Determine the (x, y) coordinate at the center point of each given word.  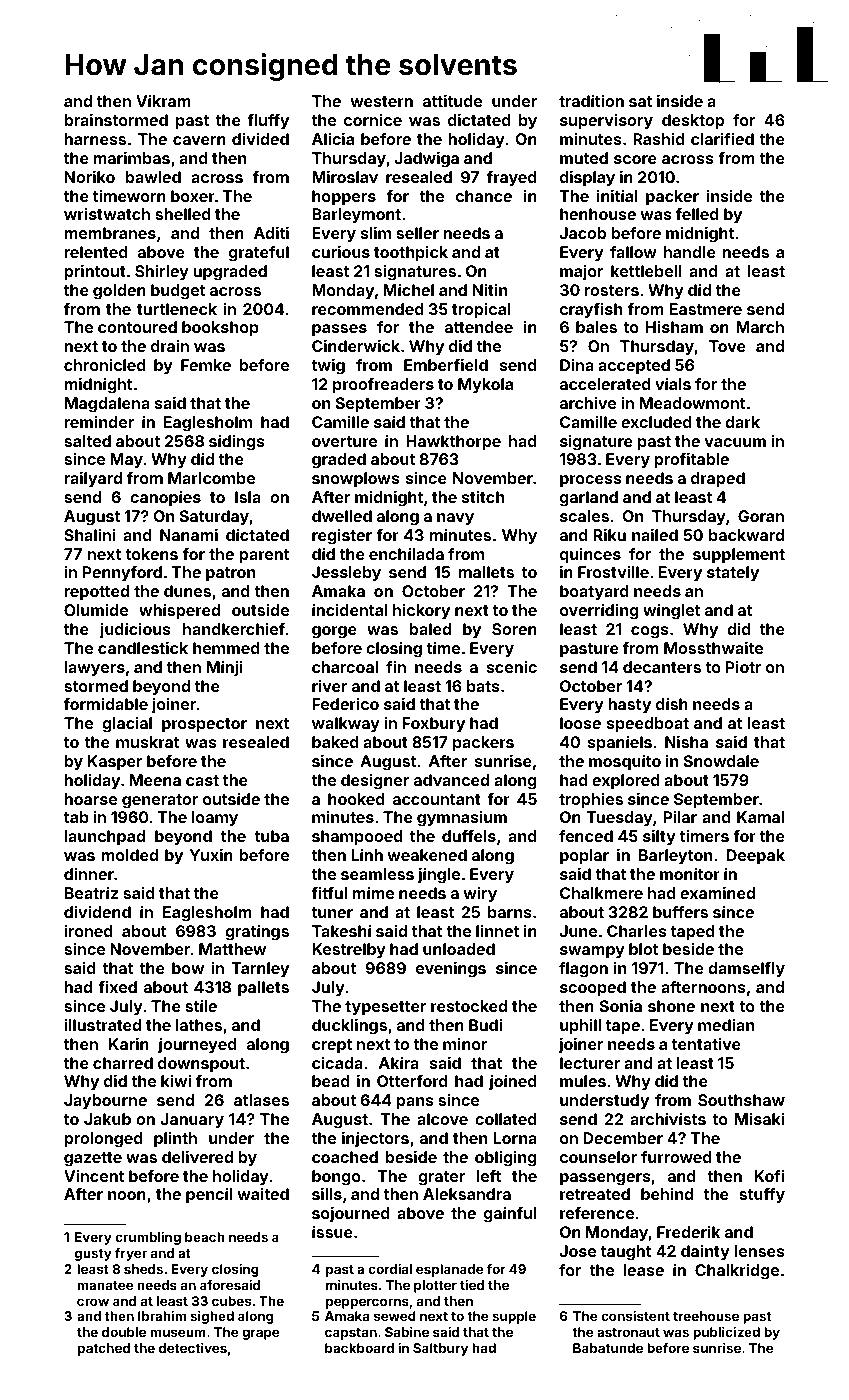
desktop (693, 122)
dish (672, 704)
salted (87, 441)
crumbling (148, 1238)
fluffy (268, 122)
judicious (135, 630)
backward (746, 535)
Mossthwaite (713, 648)
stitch (483, 497)
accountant (437, 799)
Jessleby (346, 574)
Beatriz (91, 893)
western (381, 101)
